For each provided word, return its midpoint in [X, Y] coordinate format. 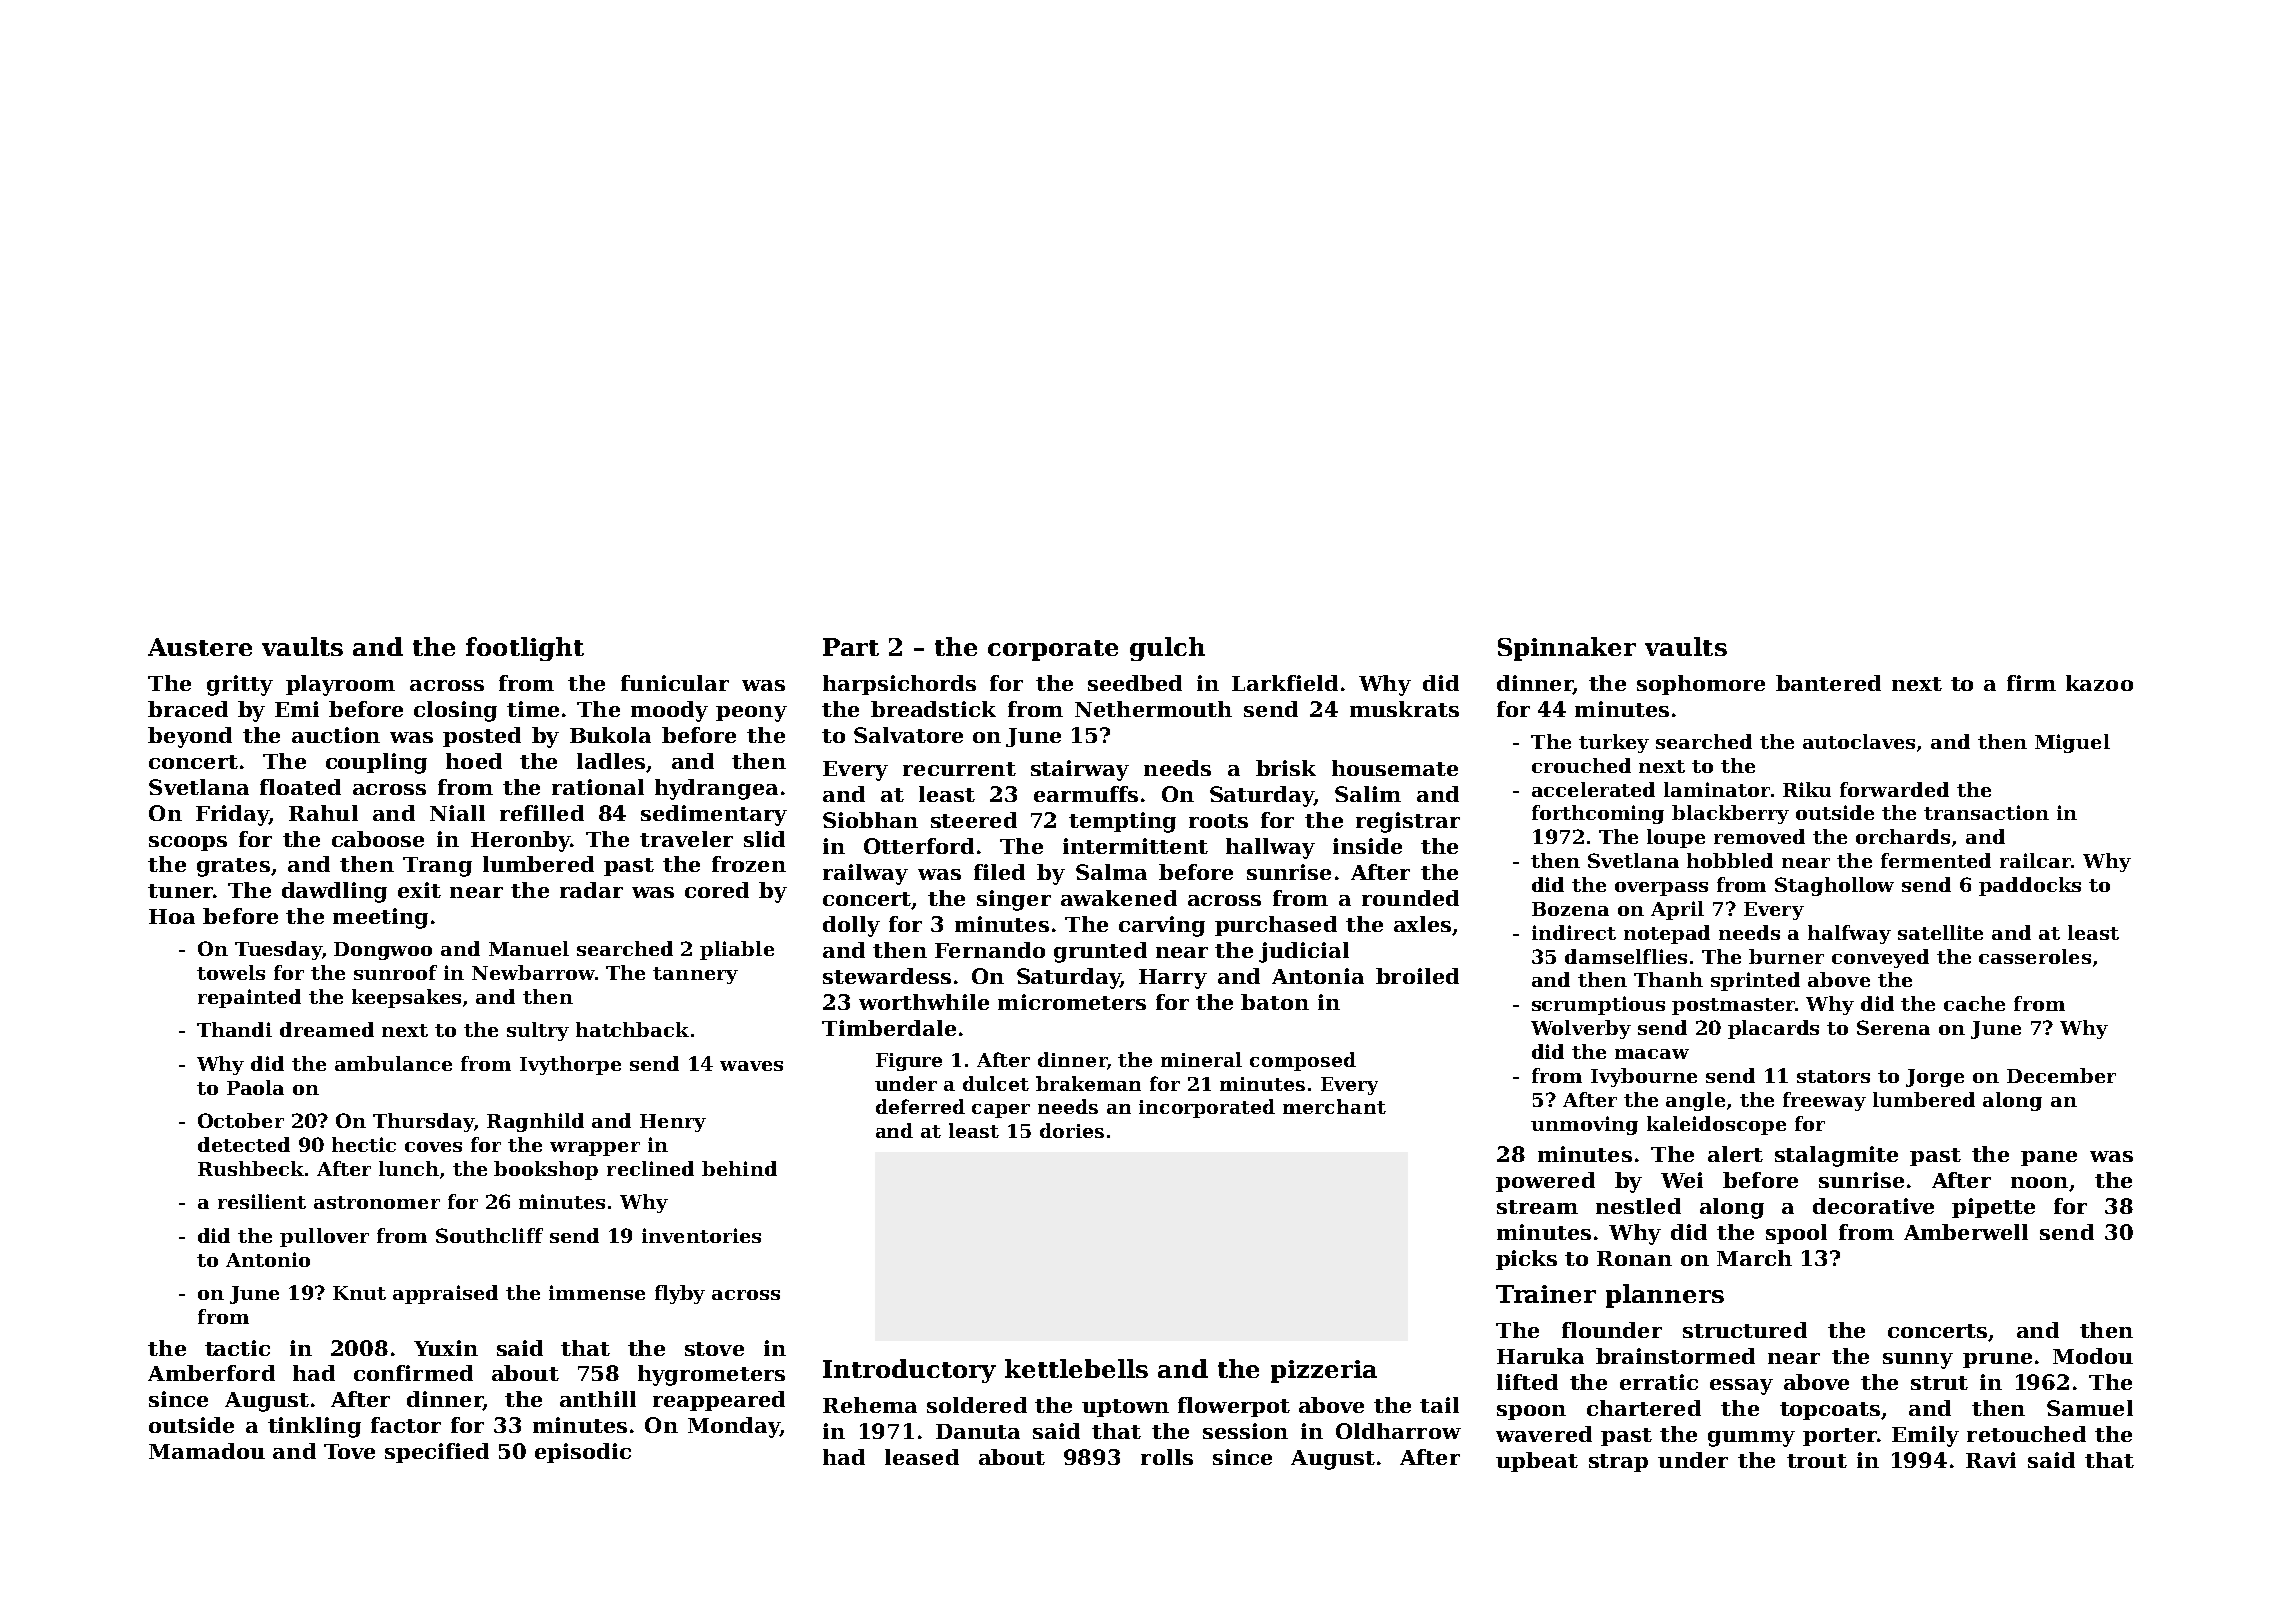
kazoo [2099, 683]
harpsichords [899, 685]
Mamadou [207, 1451]
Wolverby [1581, 1029]
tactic [237, 1348]
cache [1974, 1003]
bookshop [546, 1170]
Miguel [2072, 743]
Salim [1368, 794]
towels [231, 972]
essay [1741, 1387]
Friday [232, 815]
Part [851, 647]
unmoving [1584, 1125]
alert [1735, 1154]
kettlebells [1076, 1368]
